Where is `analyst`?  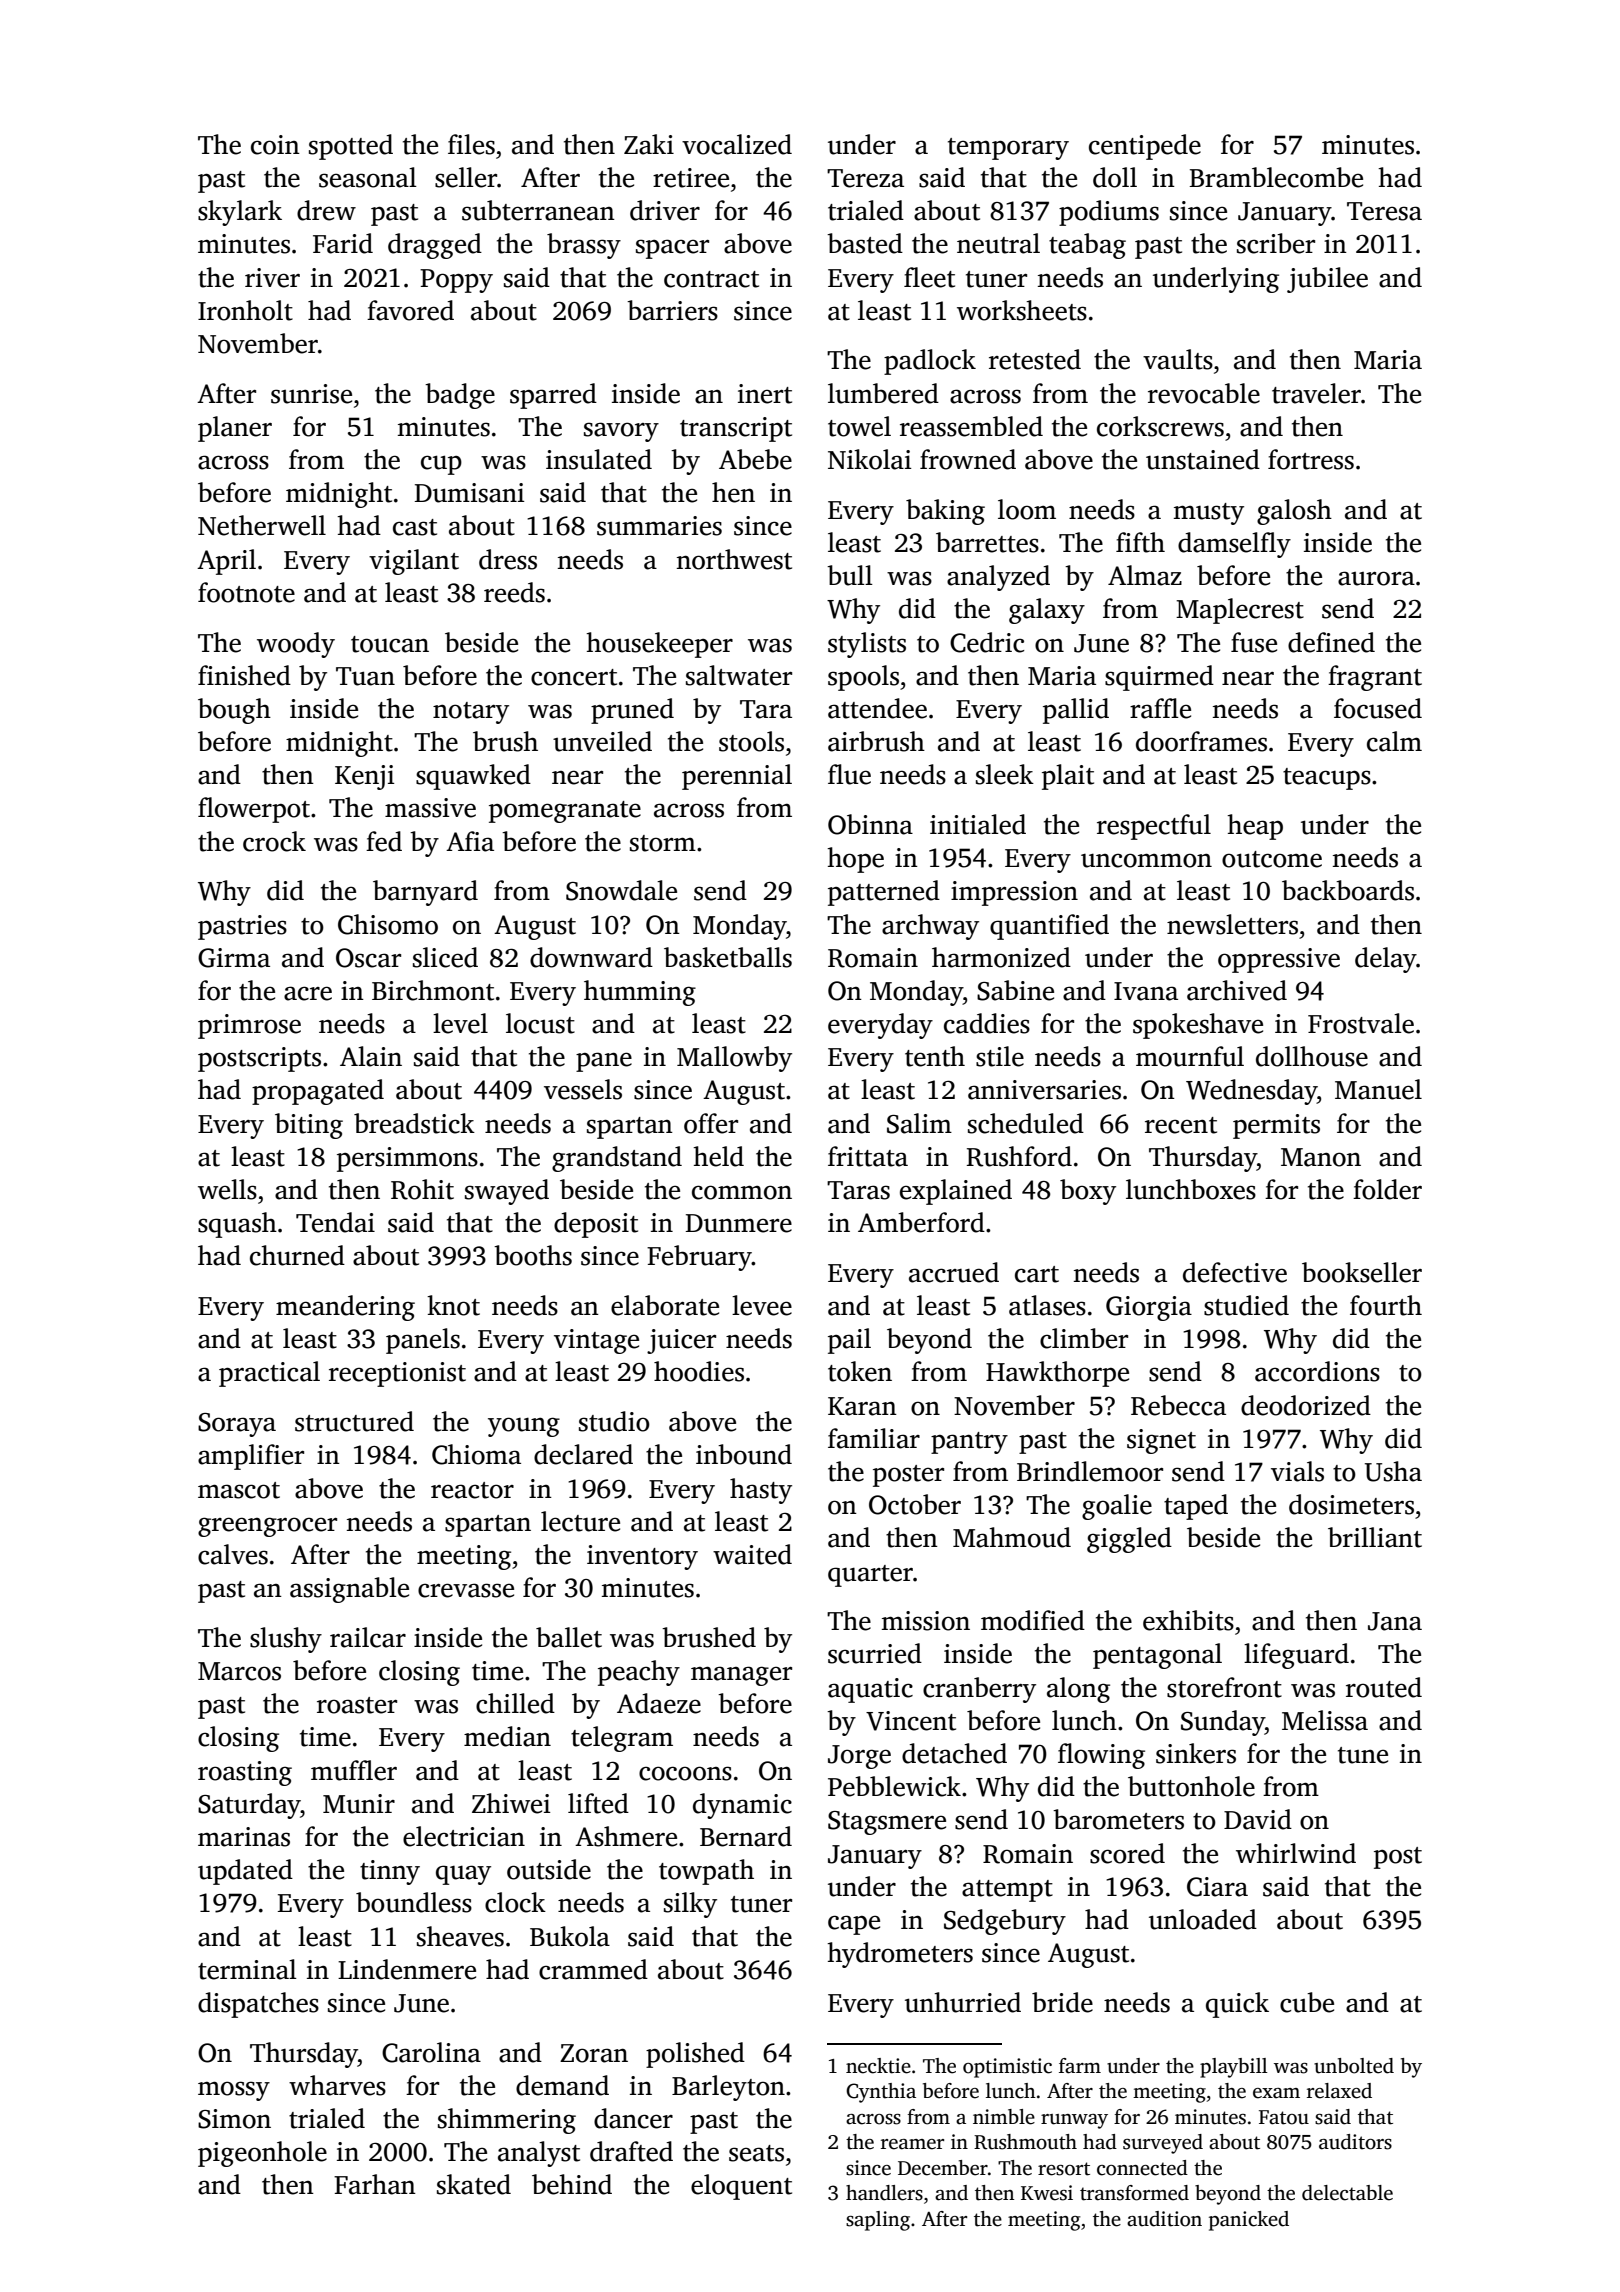
analyst is located at coordinates (539, 2154).
